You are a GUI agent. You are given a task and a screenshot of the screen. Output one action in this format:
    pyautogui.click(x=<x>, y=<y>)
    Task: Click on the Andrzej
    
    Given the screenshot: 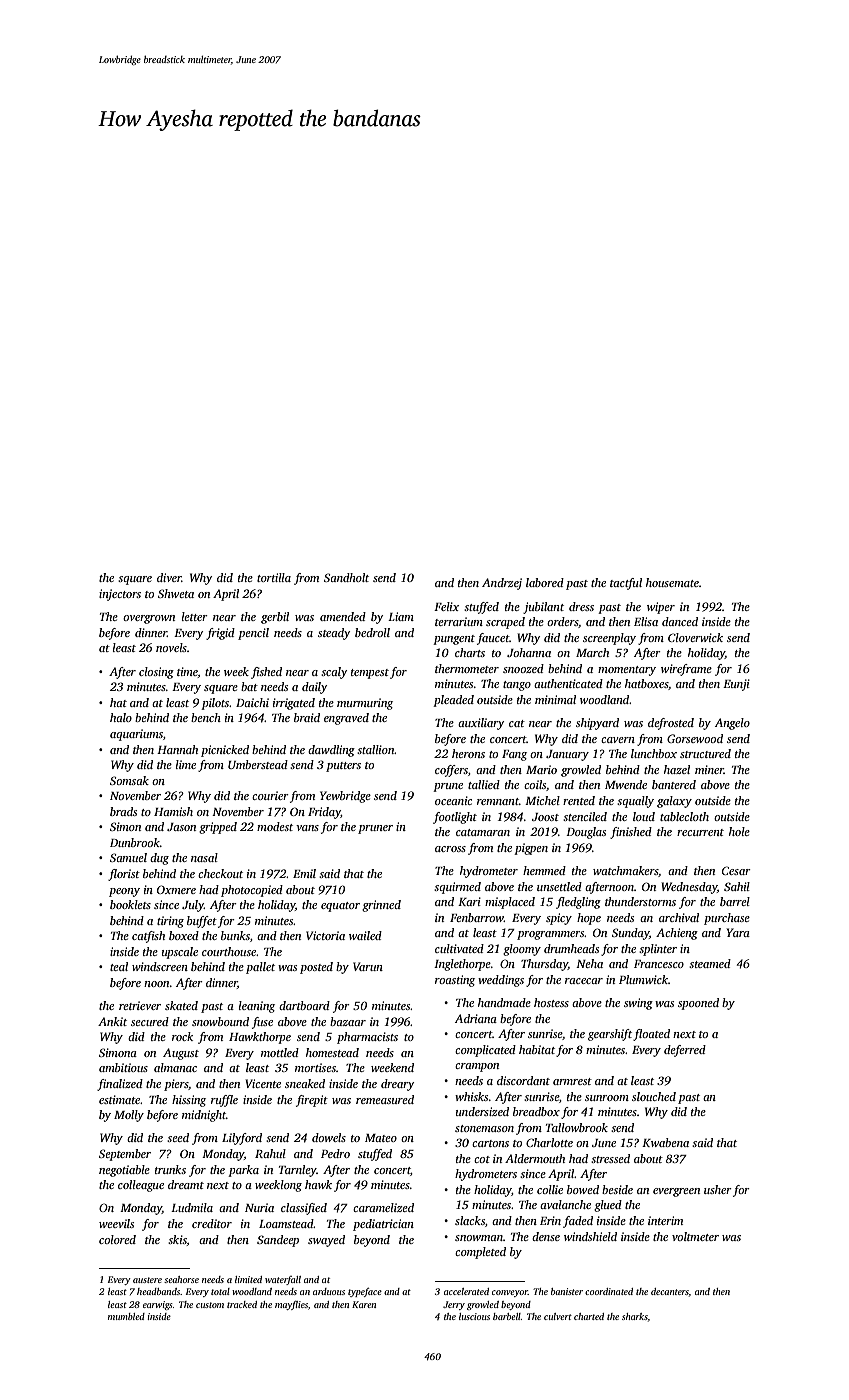 What is the action you would take?
    pyautogui.click(x=502, y=584)
